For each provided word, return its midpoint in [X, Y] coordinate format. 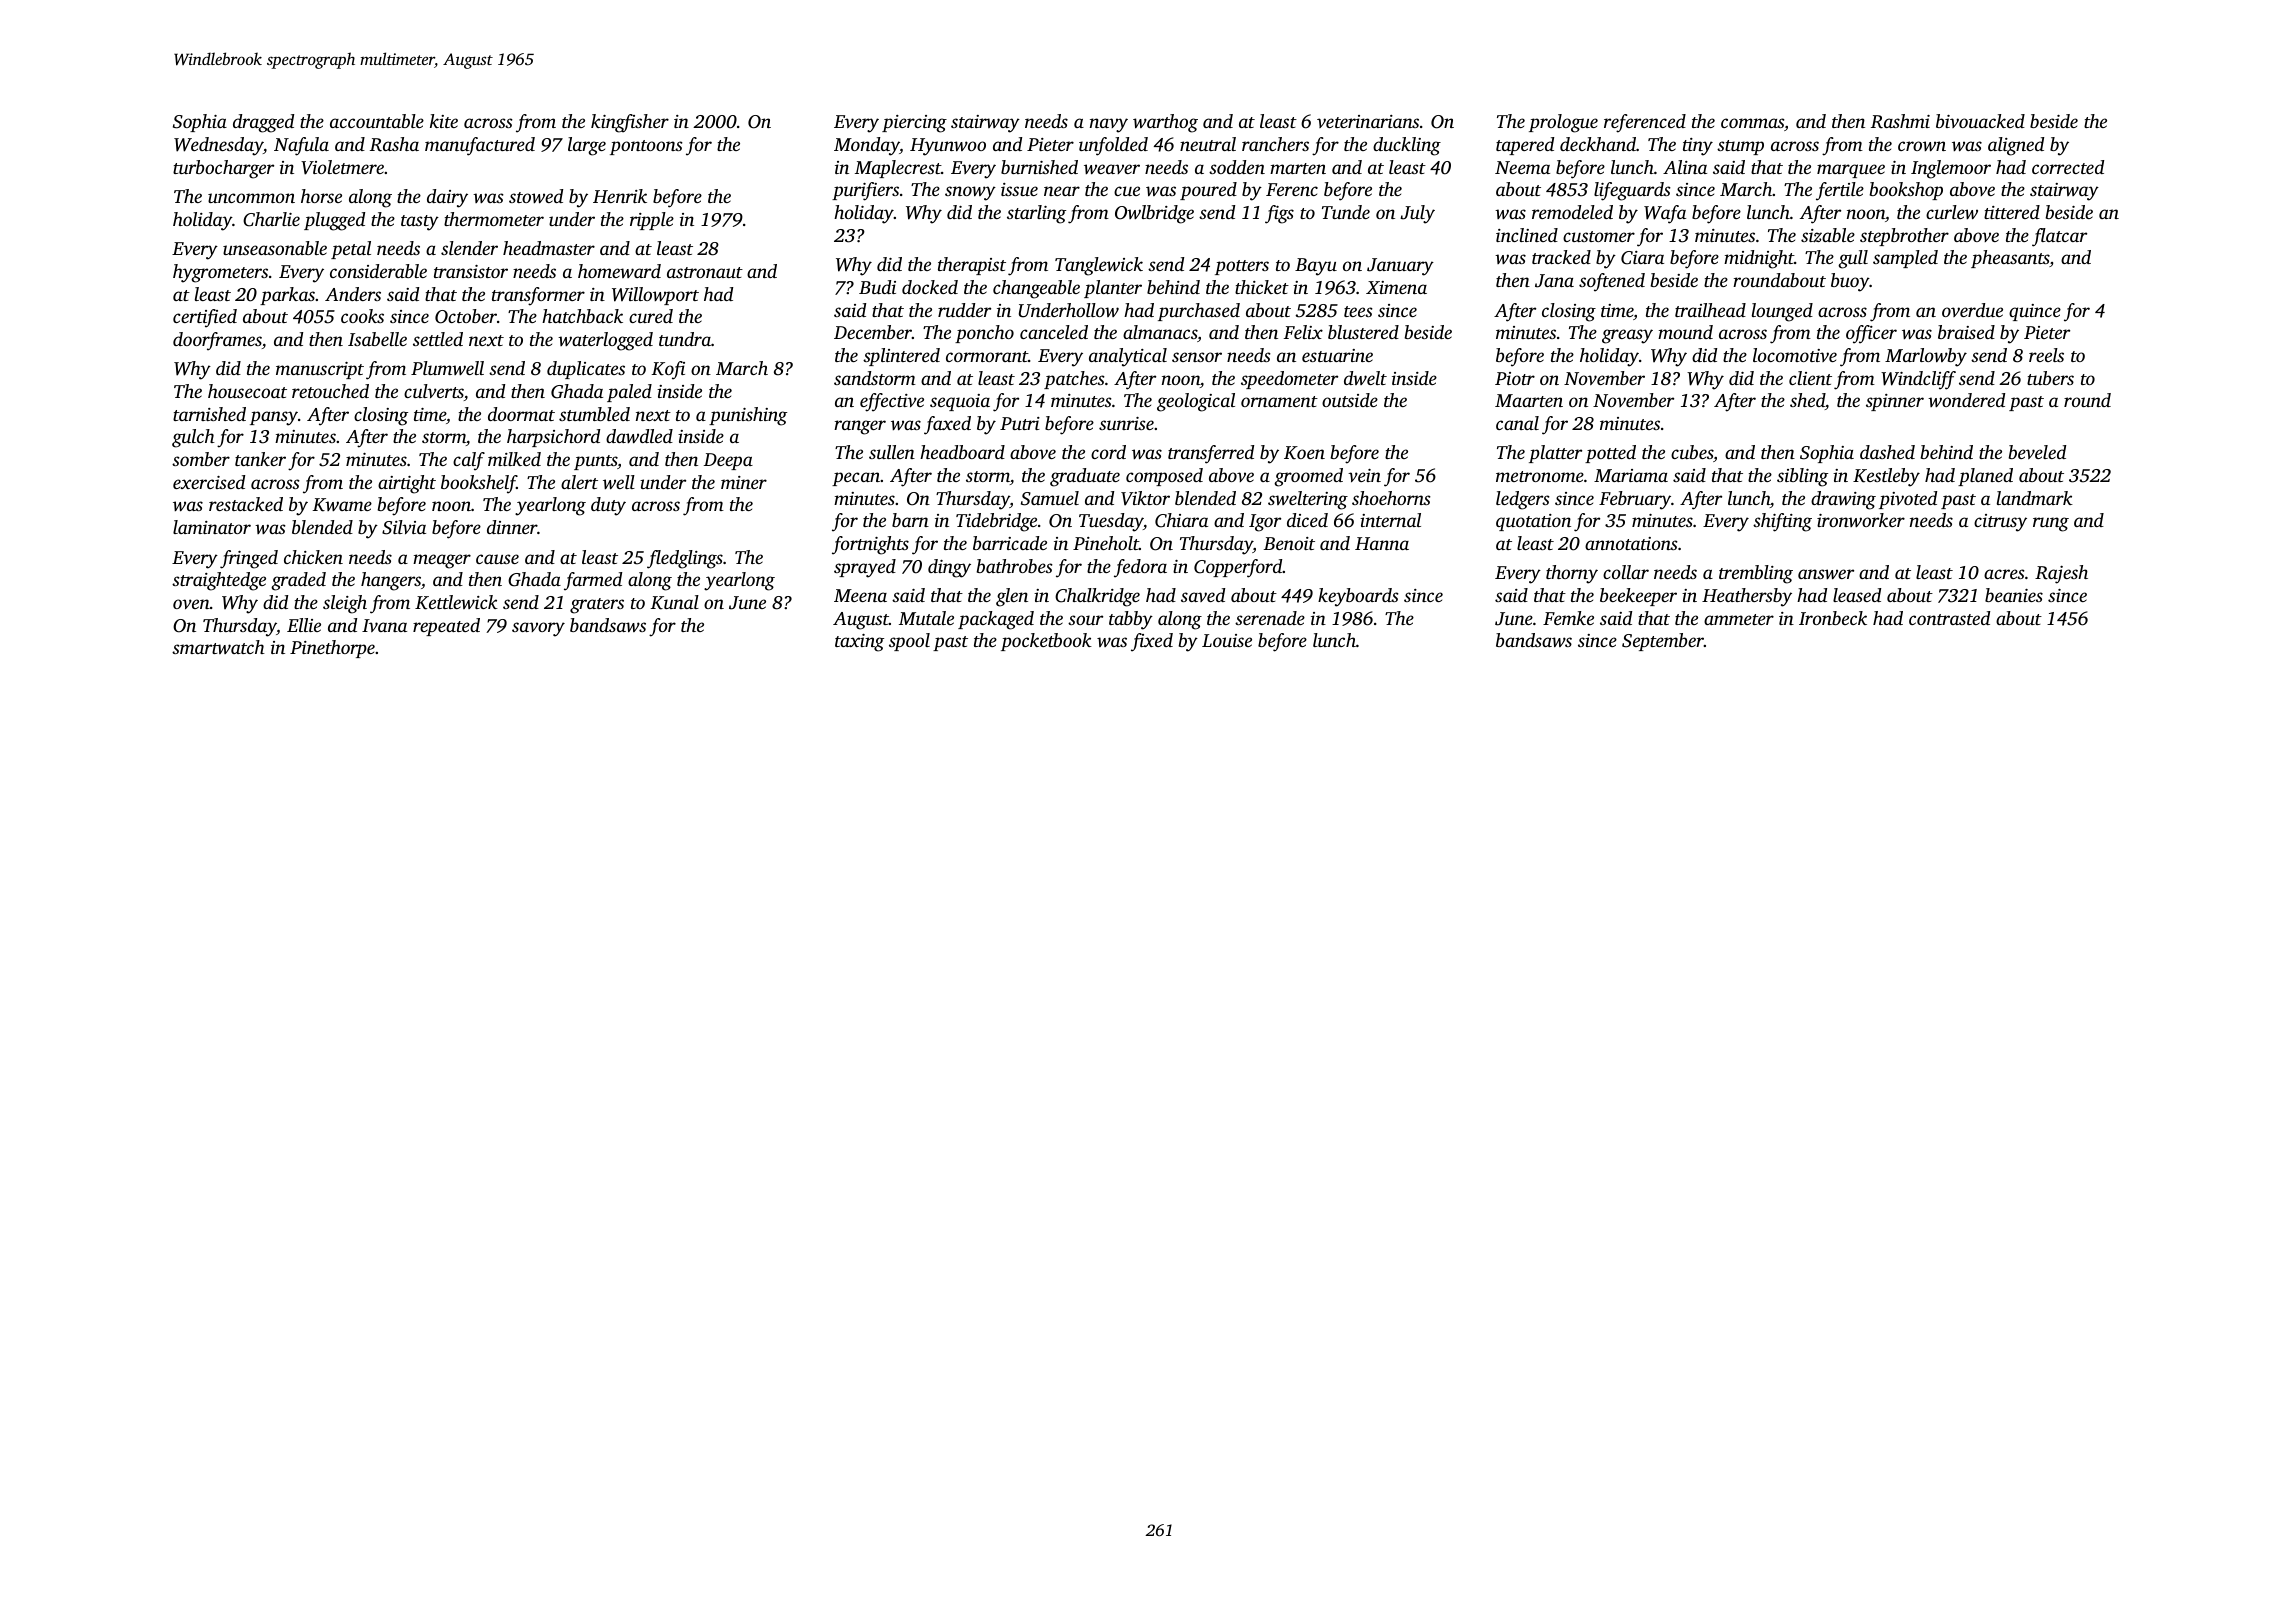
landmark [2035, 498]
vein [1364, 475]
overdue [1972, 310]
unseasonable [275, 248]
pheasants [2010, 259]
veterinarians [1368, 121]
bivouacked [1980, 121]
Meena [860, 595]
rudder [964, 310]
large [587, 146]
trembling [1756, 574]
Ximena [1396, 287]
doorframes [217, 341]
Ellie [304, 625]
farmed [593, 581]
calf [469, 461]
